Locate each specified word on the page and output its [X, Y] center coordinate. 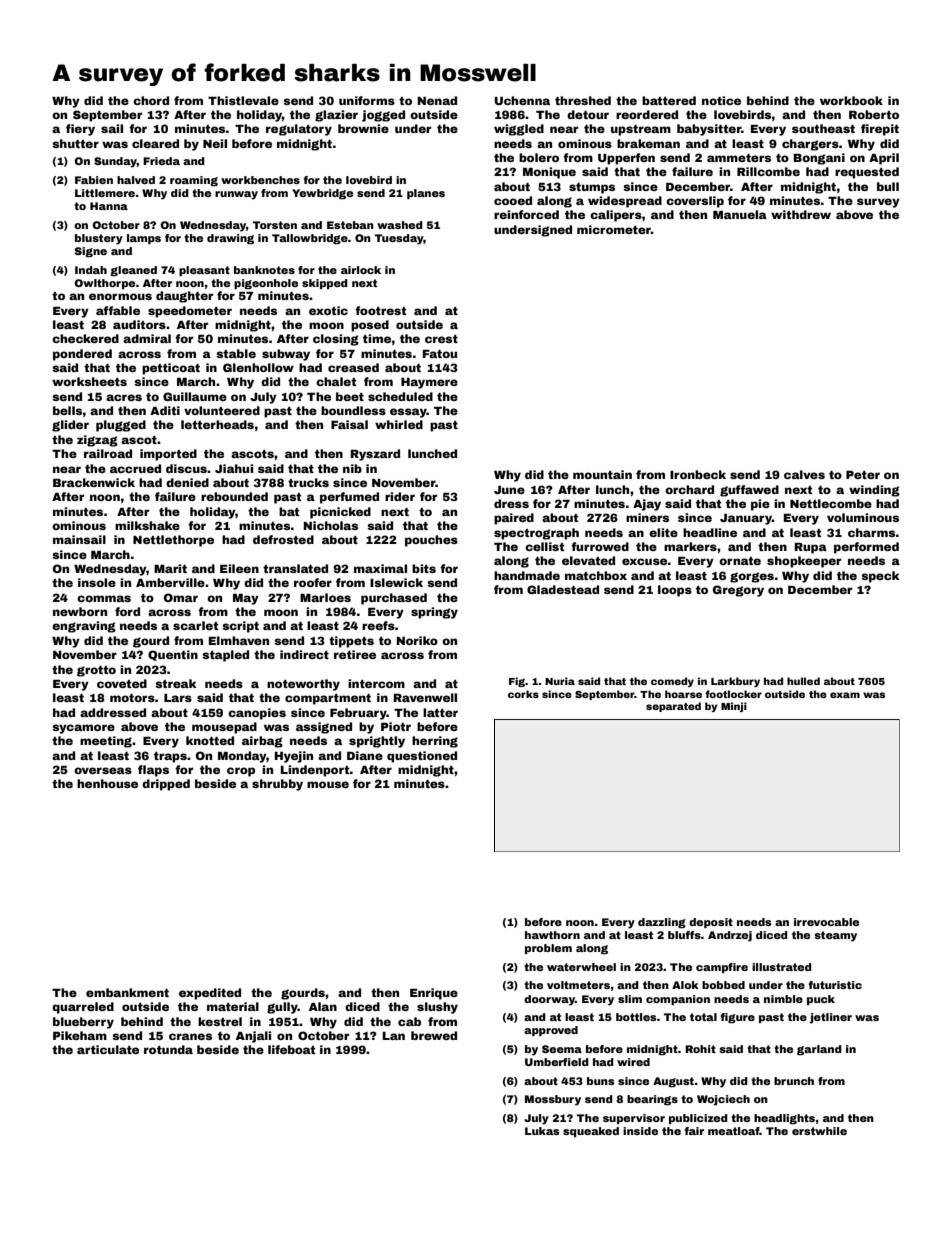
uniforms [367, 100]
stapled [225, 656]
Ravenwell [425, 697]
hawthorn [552, 935]
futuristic [835, 985]
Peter [863, 475]
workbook [851, 100]
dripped [166, 785]
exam [845, 695]
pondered [82, 355]
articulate [108, 1049]
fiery [80, 130]
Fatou [440, 354]
